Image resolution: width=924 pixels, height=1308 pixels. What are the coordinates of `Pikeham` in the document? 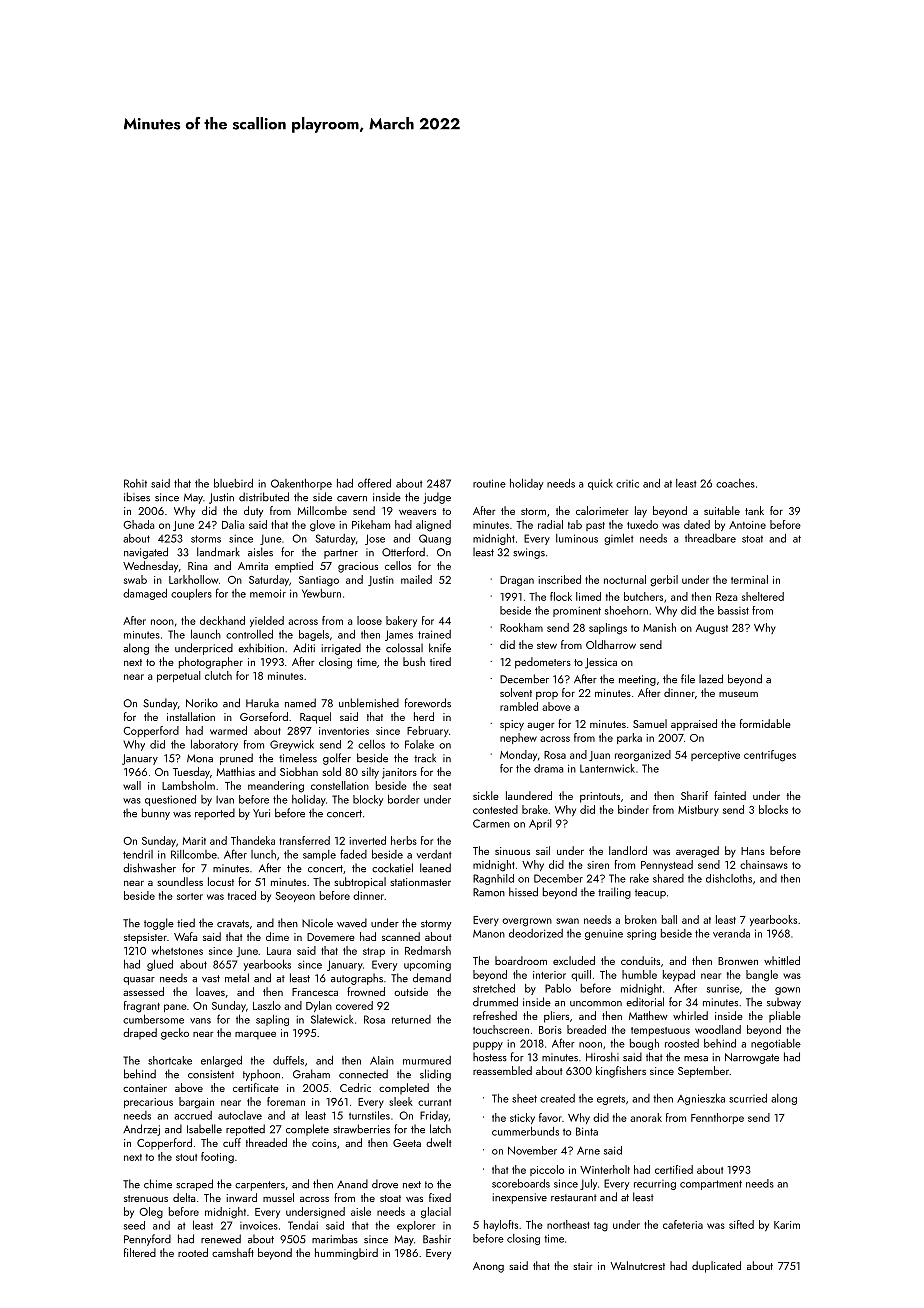 It's located at (371, 524).
